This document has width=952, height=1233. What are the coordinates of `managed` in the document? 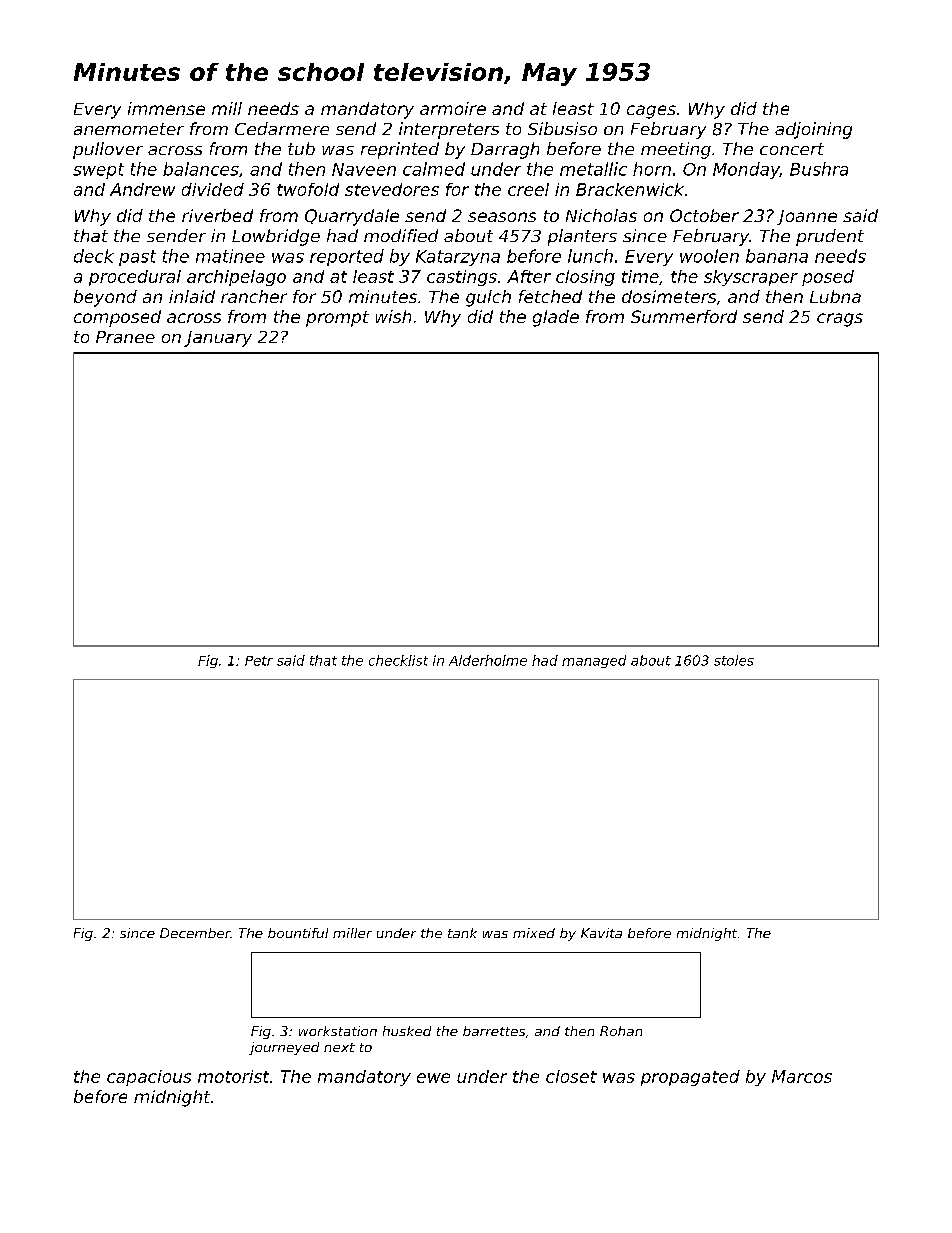 It's located at (594, 661).
